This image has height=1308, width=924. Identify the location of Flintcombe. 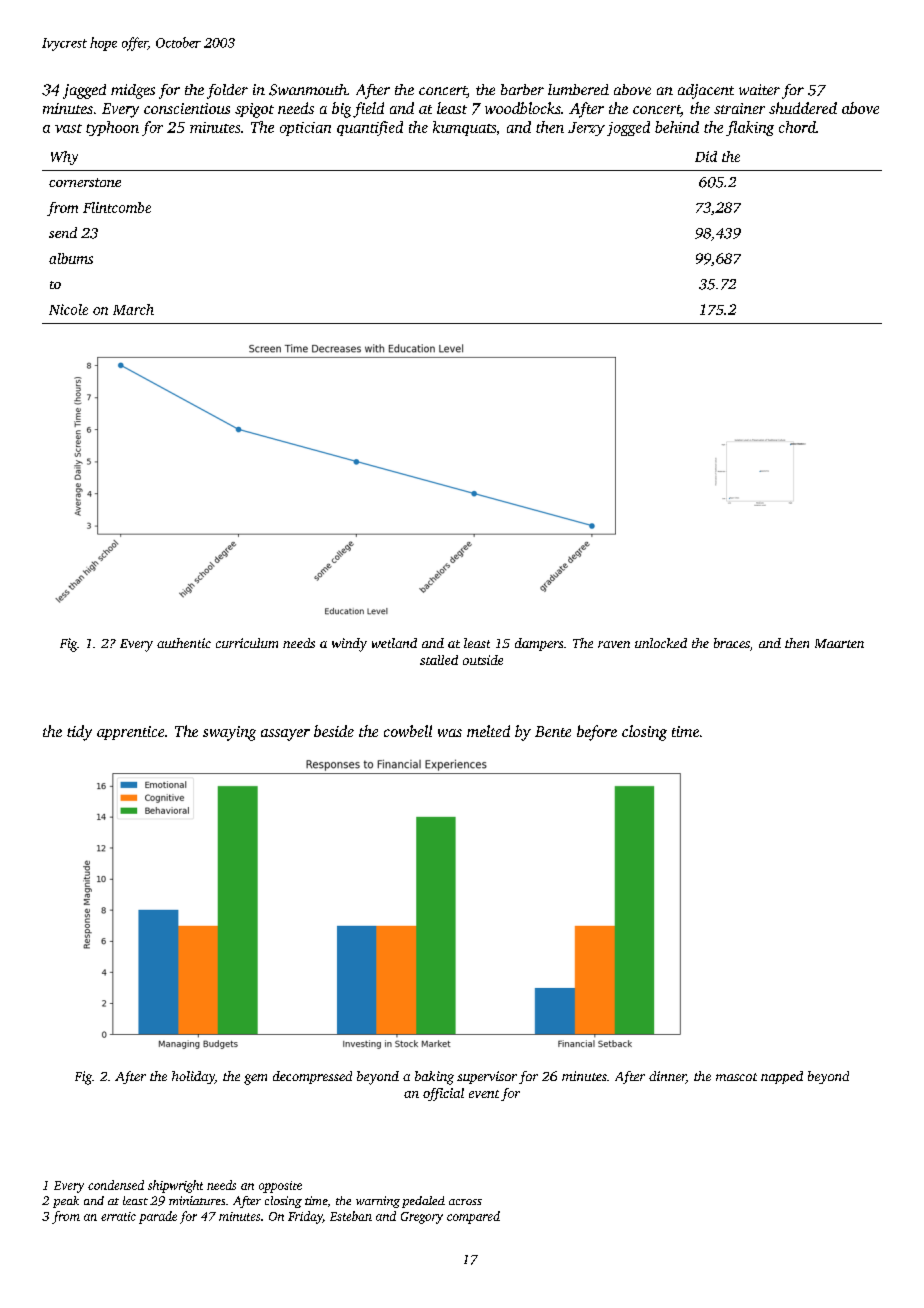
(117, 207).
